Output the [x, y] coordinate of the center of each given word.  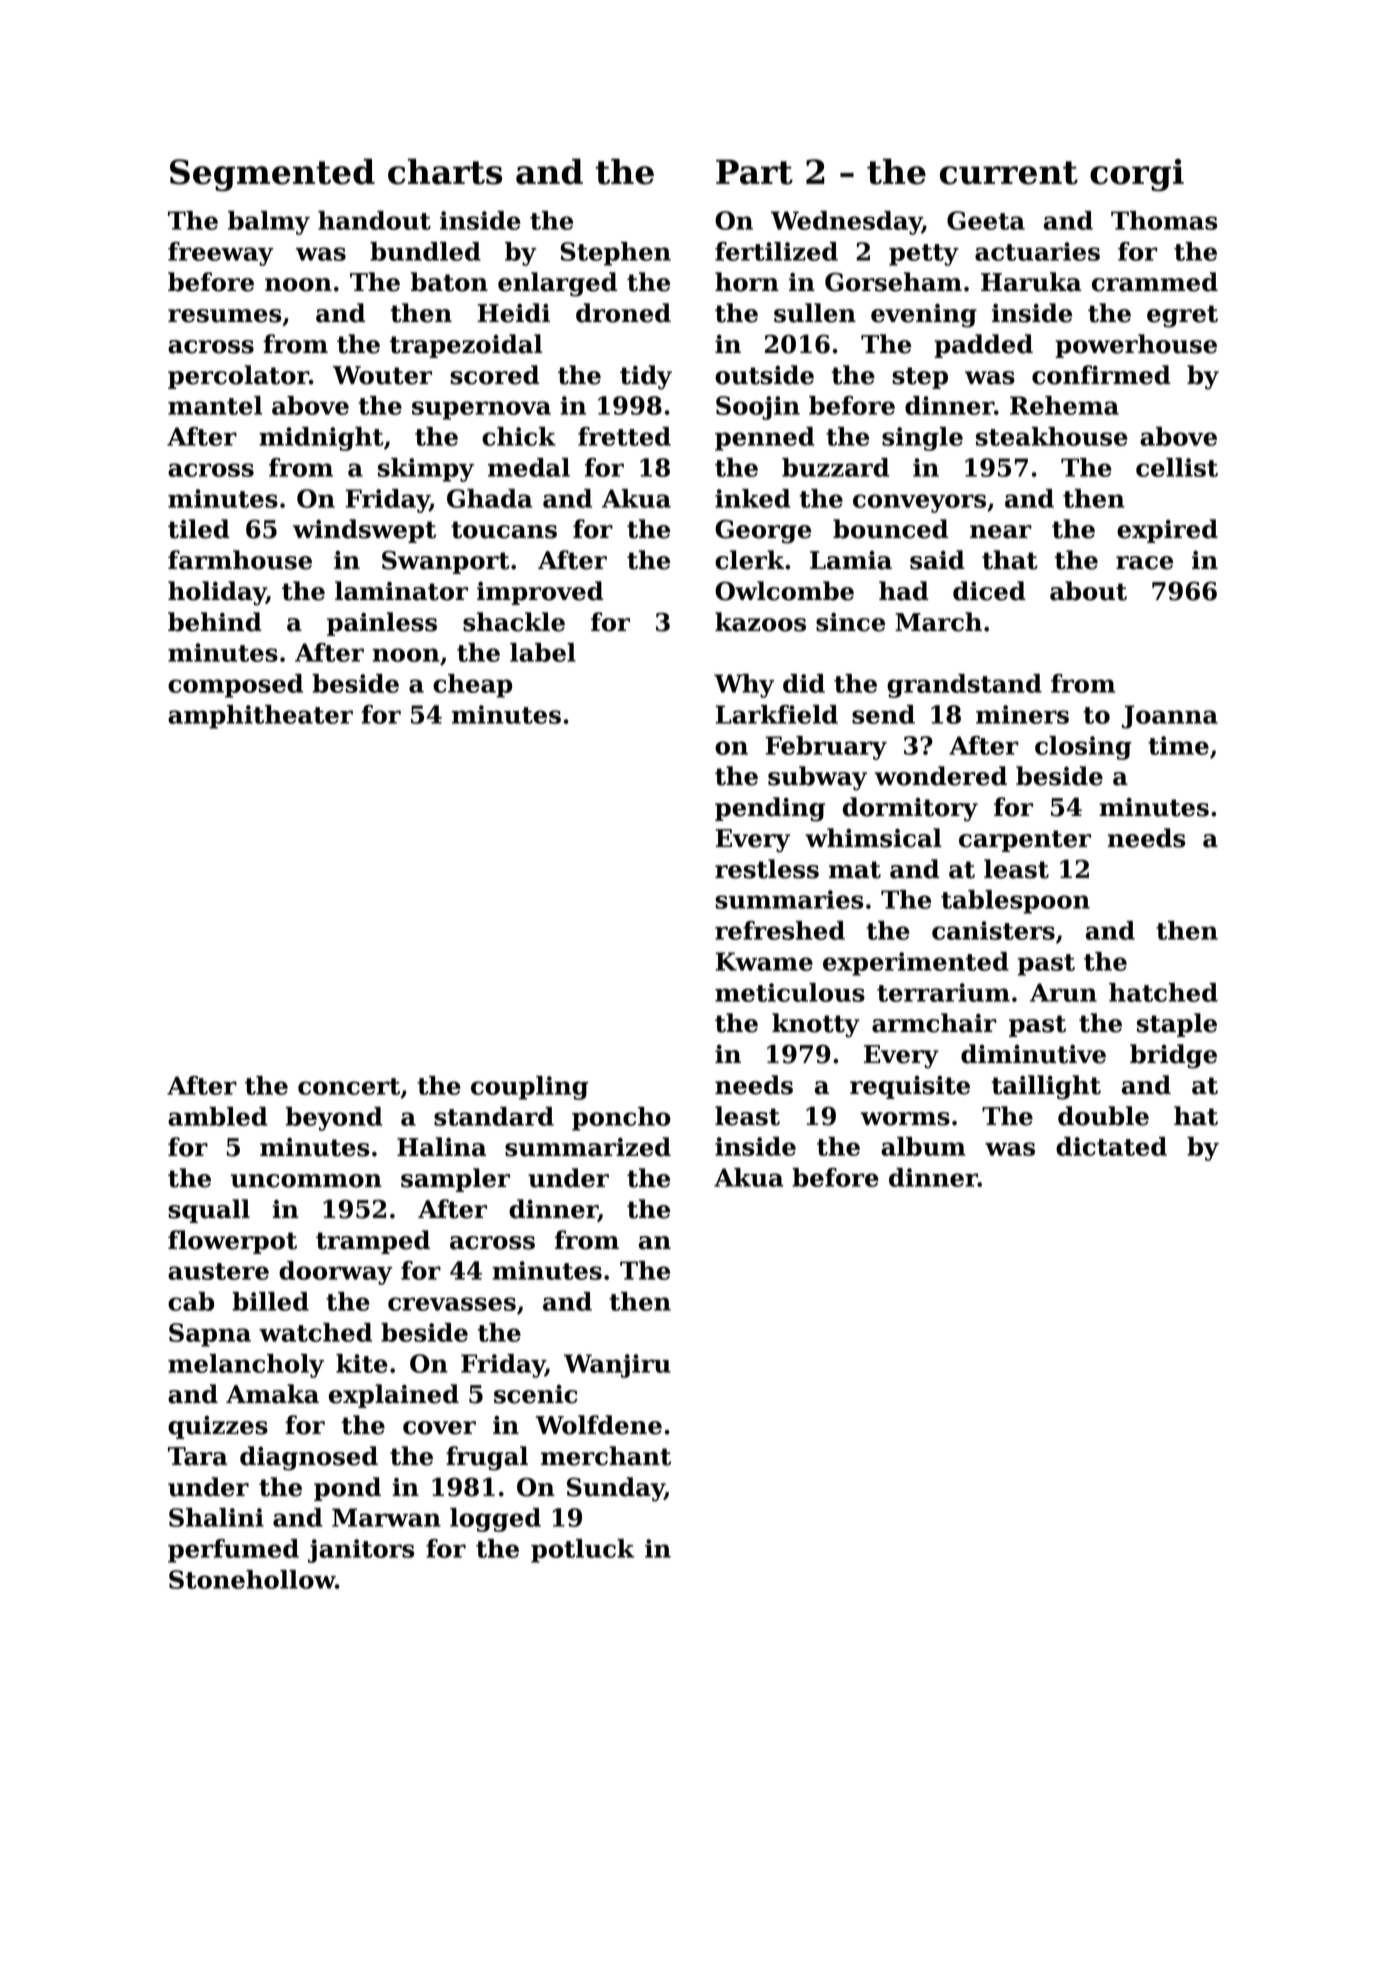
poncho [621, 1119]
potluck [582, 1551]
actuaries [1037, 251]
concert [349, 1086]
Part [754, 172]
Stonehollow [252, 1579]
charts [445, 171]
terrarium [943, 992]
